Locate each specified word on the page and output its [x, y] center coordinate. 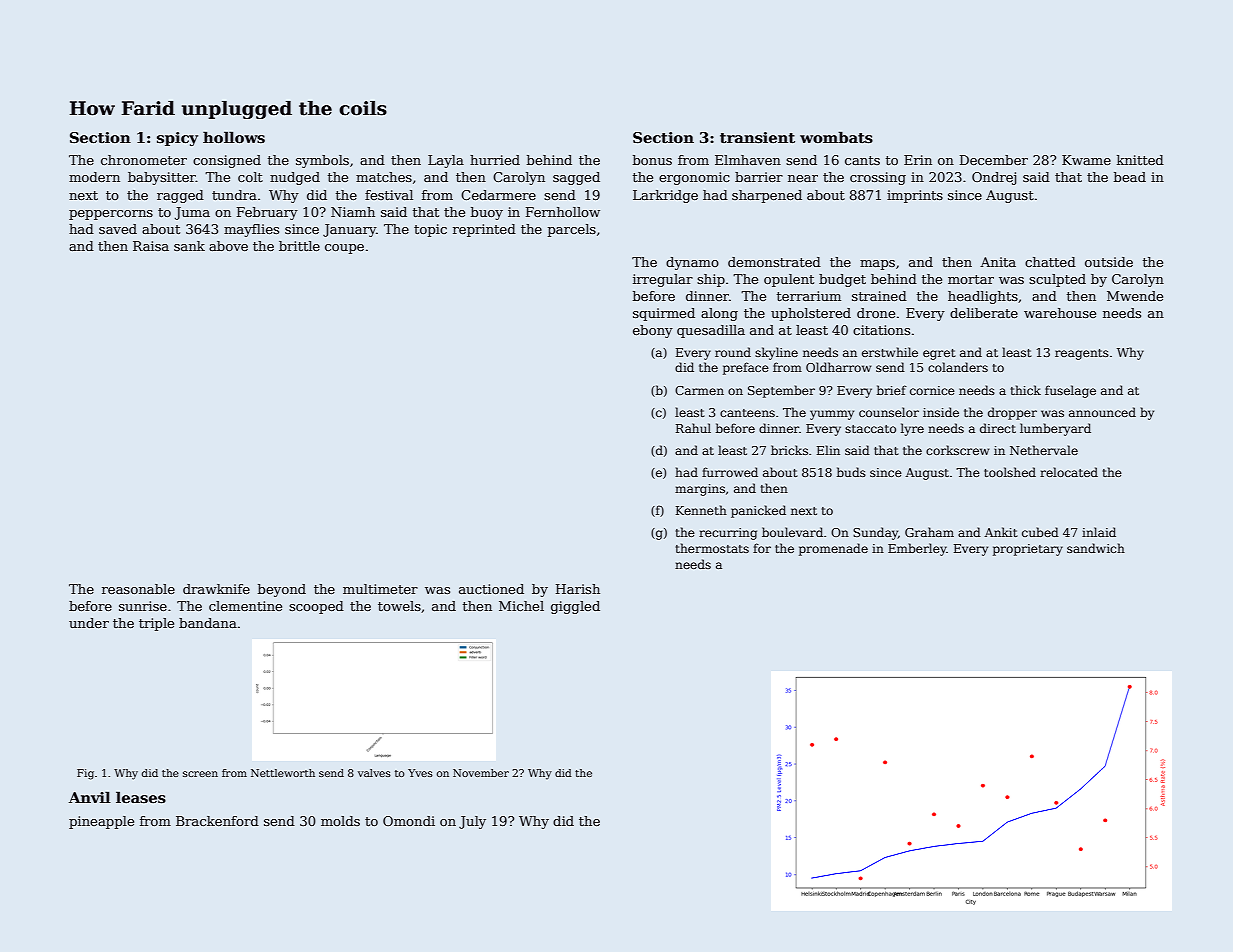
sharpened [767, 196]
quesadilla [711, 331]
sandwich [1096, 548]
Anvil [90, 797]
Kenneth [701, 510]
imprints [915, 196]
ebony [653, 331]
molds [340, 821]
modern [94, 177]
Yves [420, 773]
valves [374, 773]
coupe [344, 249]
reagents [1082, 354]
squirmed [664, 314]
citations [881, 330]
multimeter [380, 589]
